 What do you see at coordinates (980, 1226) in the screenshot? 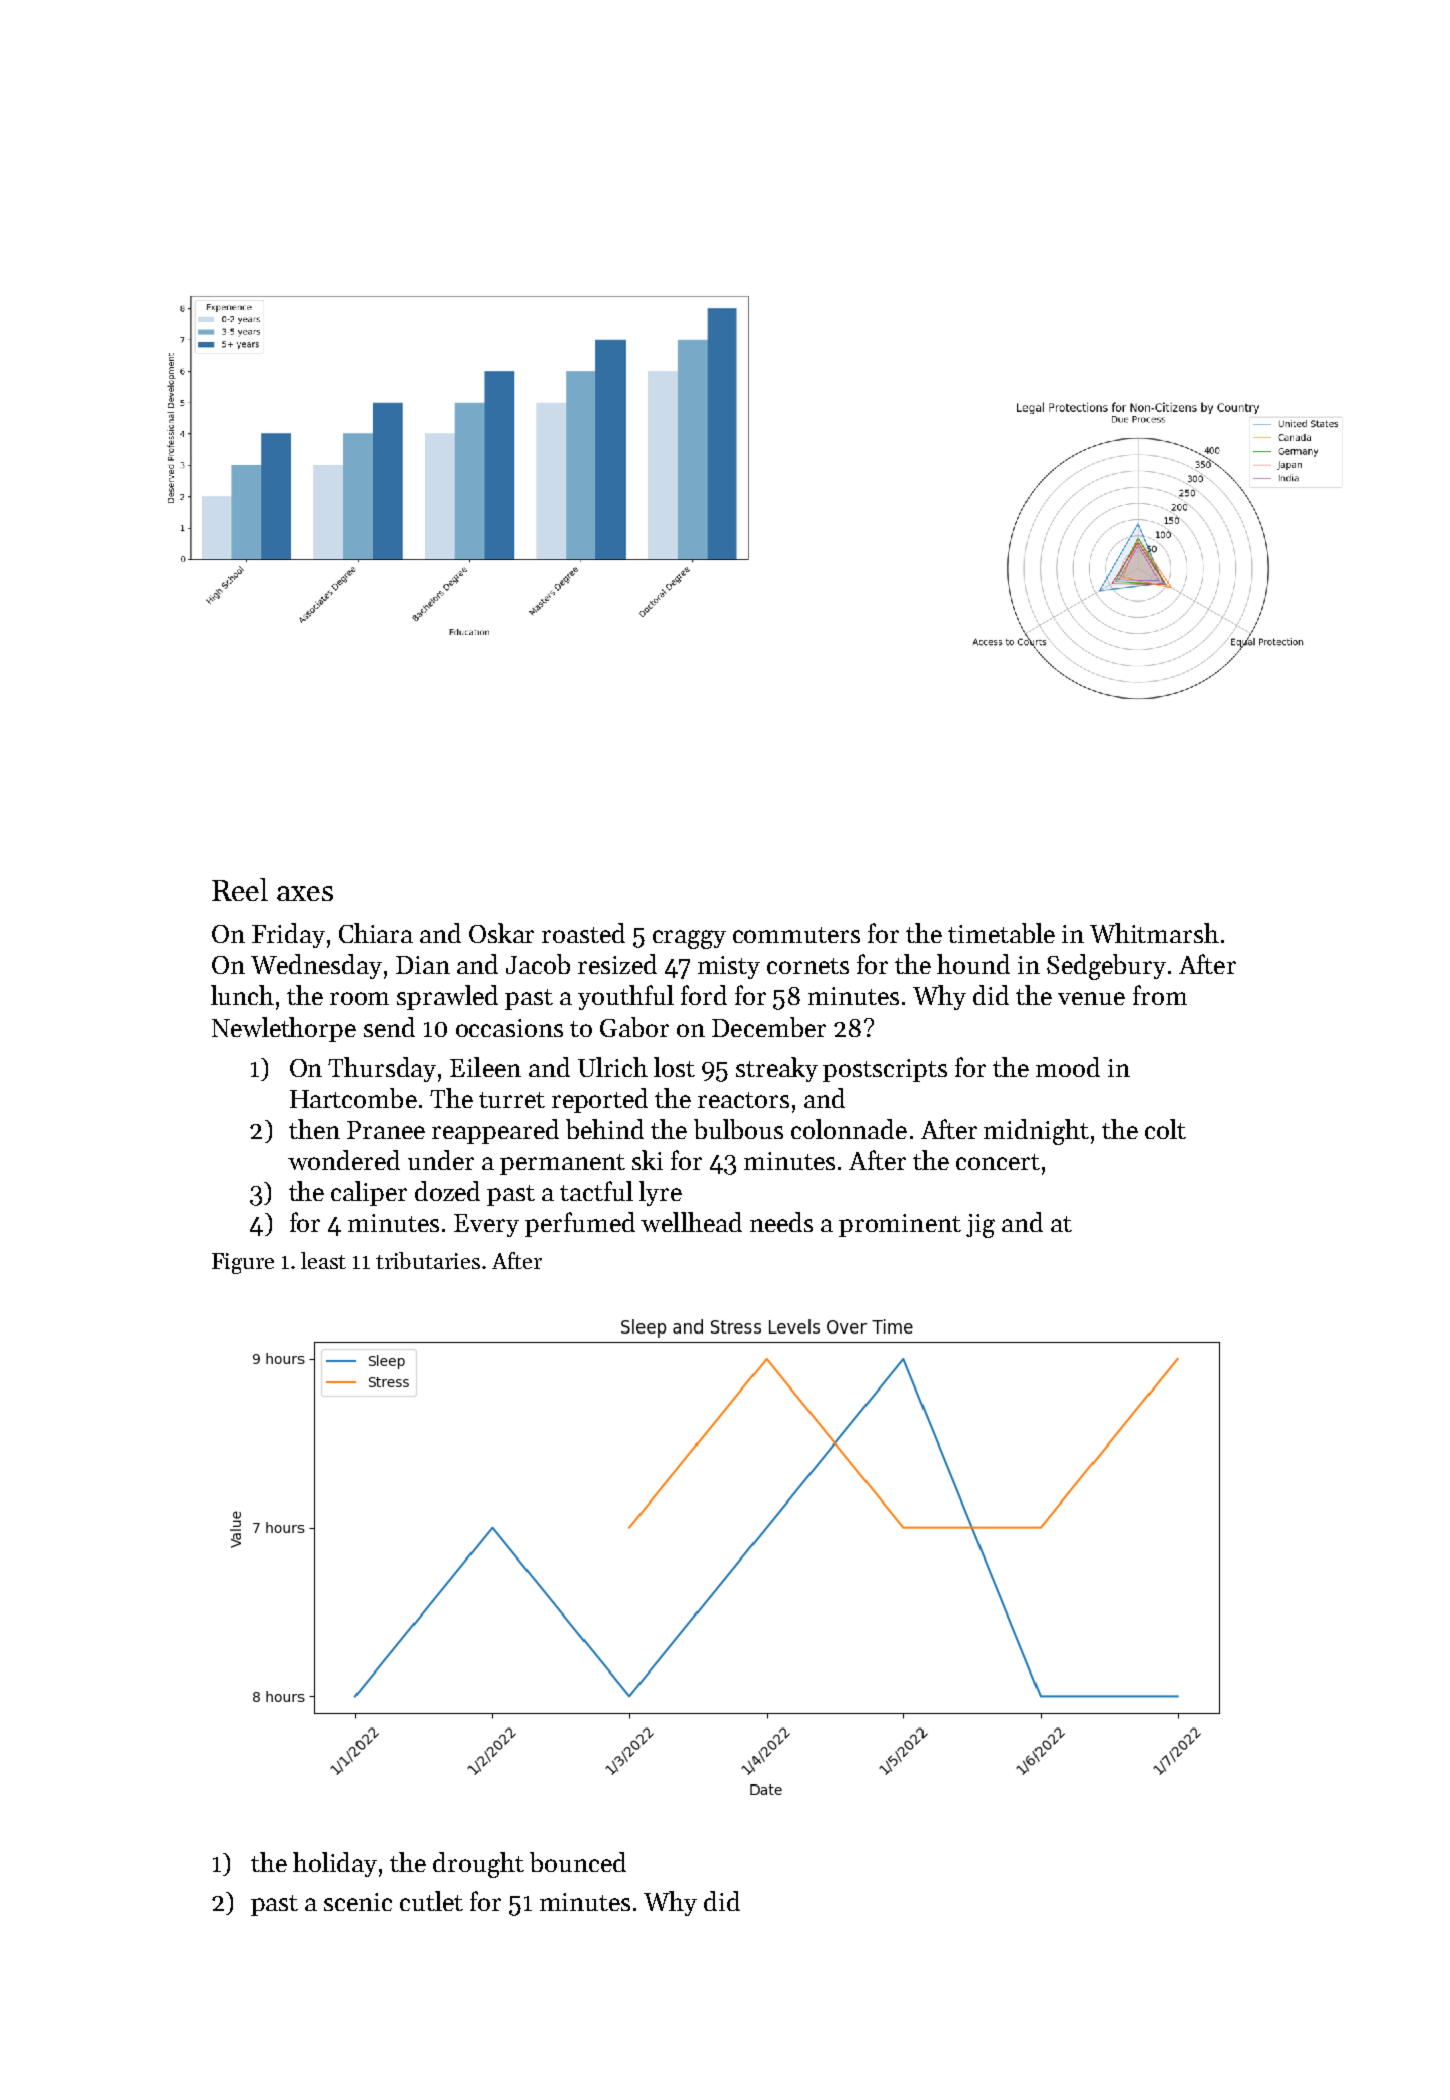
I see `jig` at bounding box center [980, 1226].
